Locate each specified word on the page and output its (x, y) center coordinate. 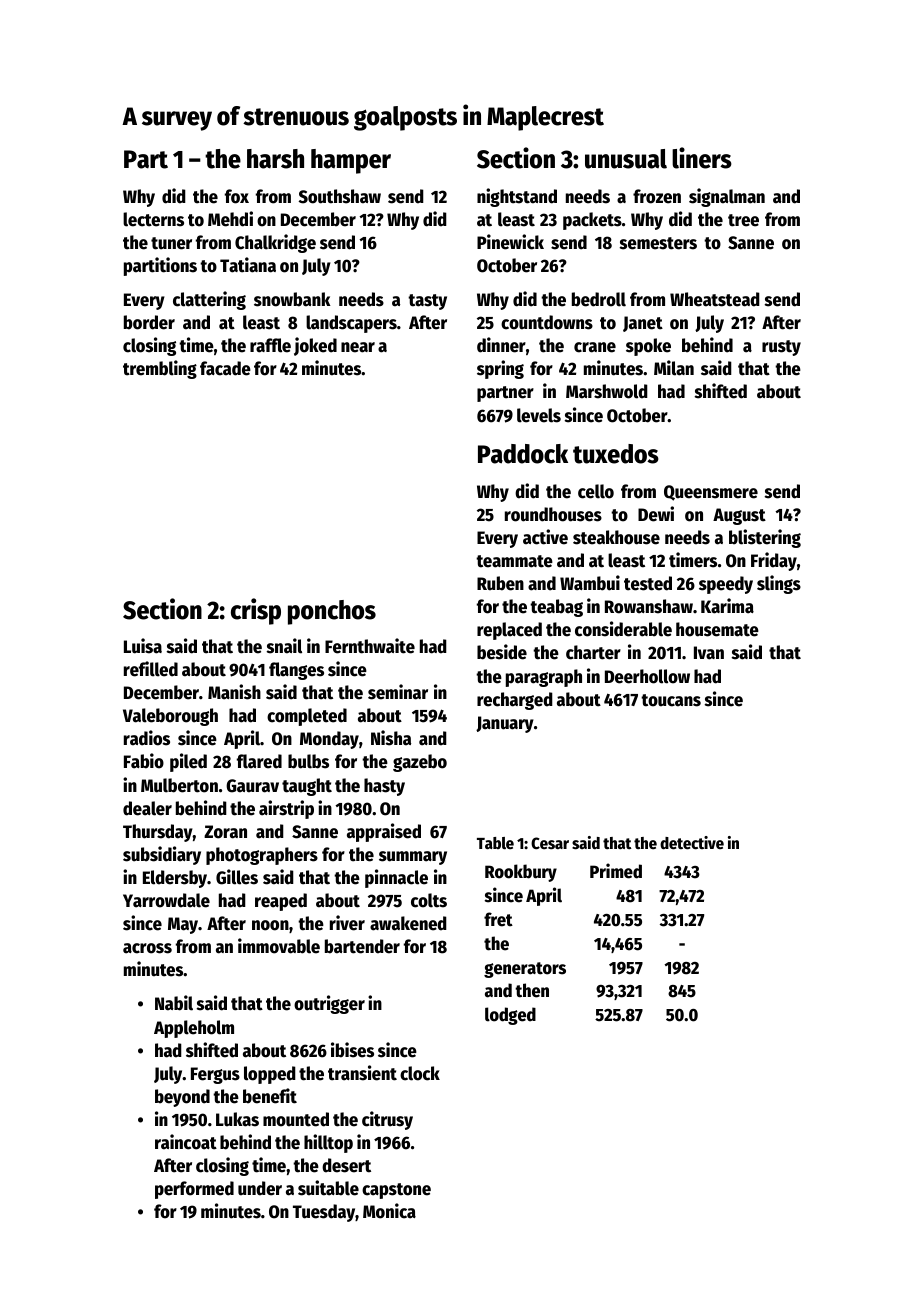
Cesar (550, 843)
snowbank (292, 299)
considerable (623, 629)
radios (147, 738)
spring (500, 369)
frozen (657, 196)
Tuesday (324, 1213)
